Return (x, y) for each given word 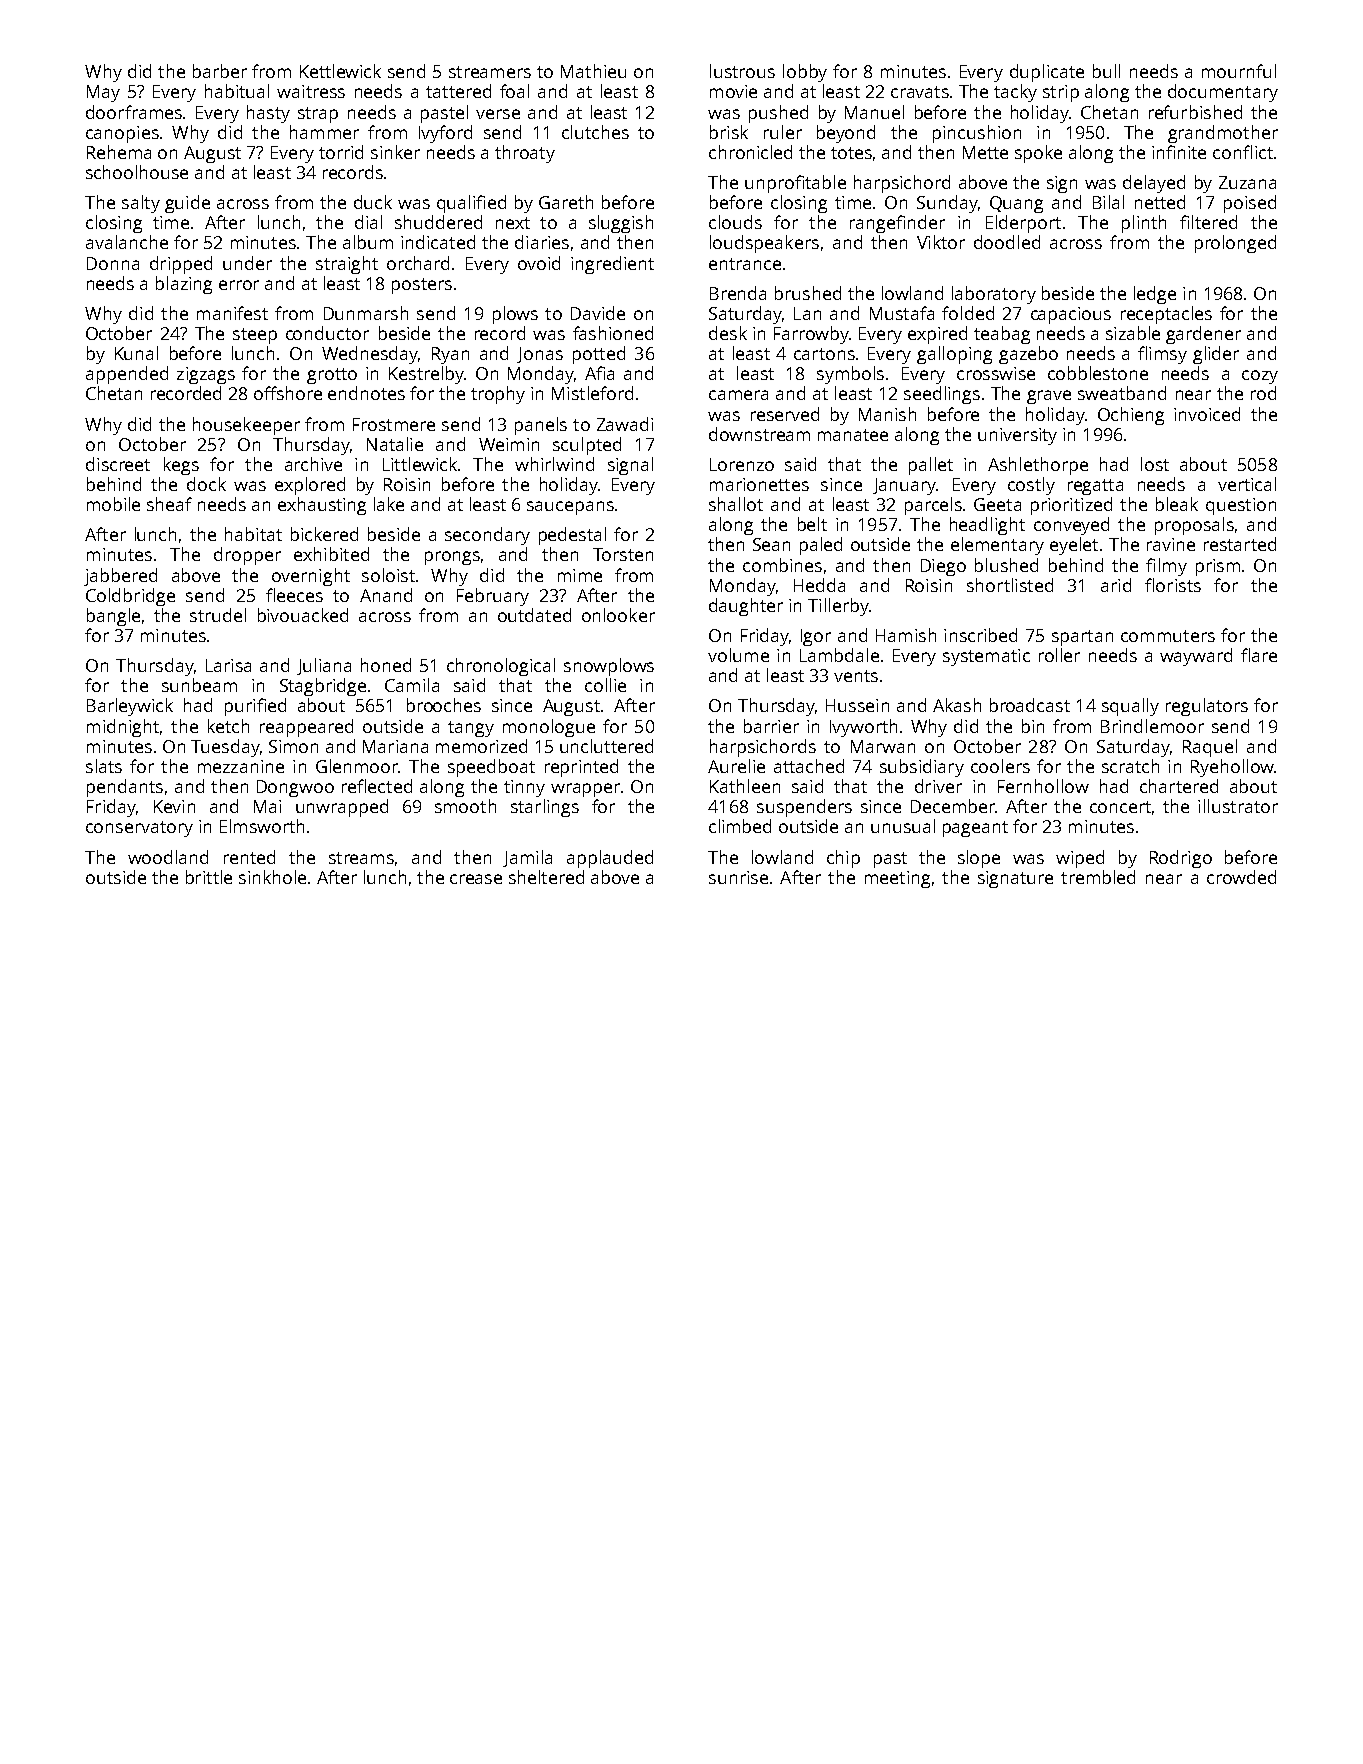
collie (605, 685)
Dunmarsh (366, 313)
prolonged (1235, 244)
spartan (1082, 638)
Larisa (228, 665)
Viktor (941, 242)
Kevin (174, 806)
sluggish (621, 224)
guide (187, 204)
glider (1216, 355)
